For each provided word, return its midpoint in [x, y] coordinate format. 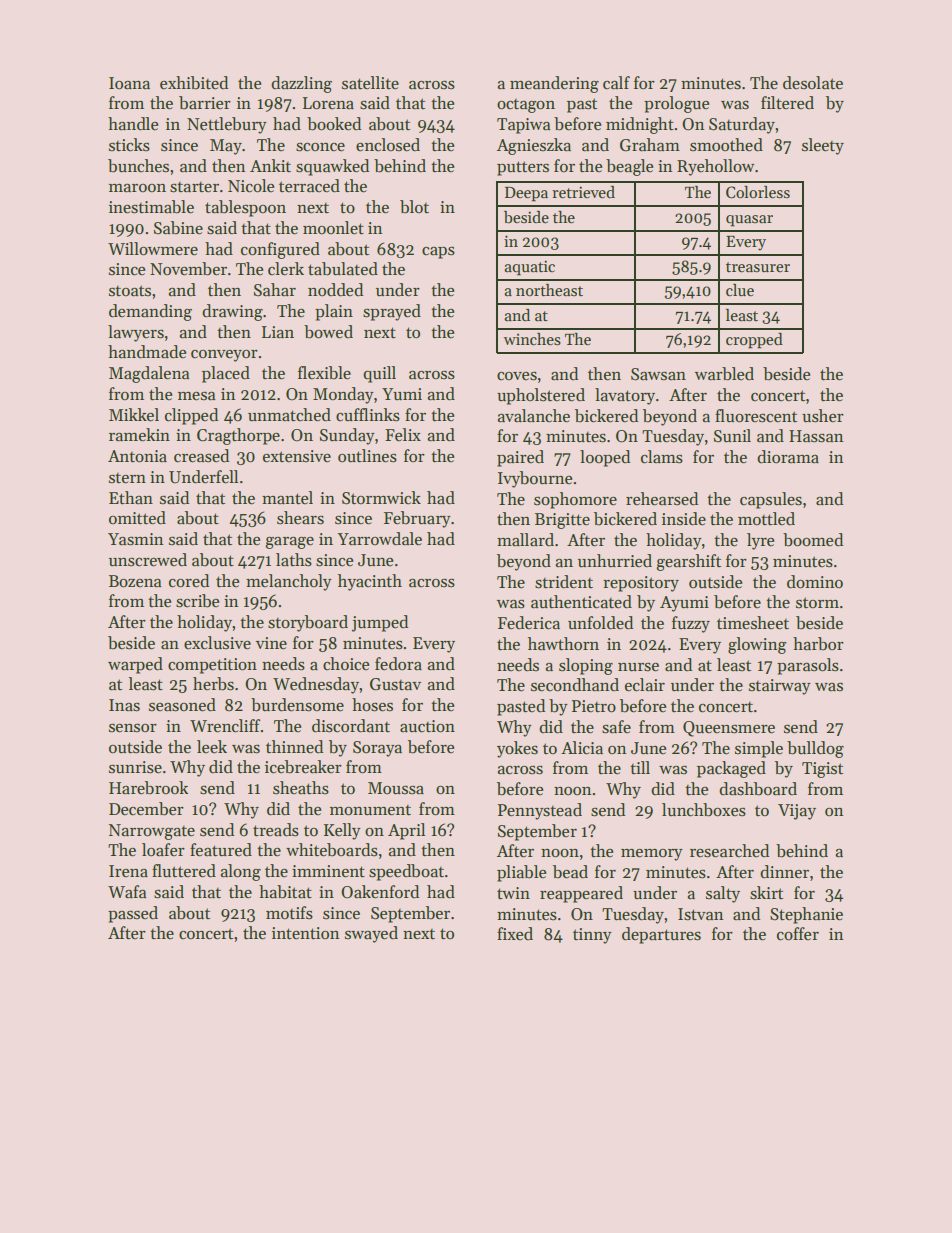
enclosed [388, 145]
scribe [197, 601]
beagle [629, 167]
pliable [521, 873]
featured [221, 850]
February [417, 519]
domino [815, 582]
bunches [138, 166]
